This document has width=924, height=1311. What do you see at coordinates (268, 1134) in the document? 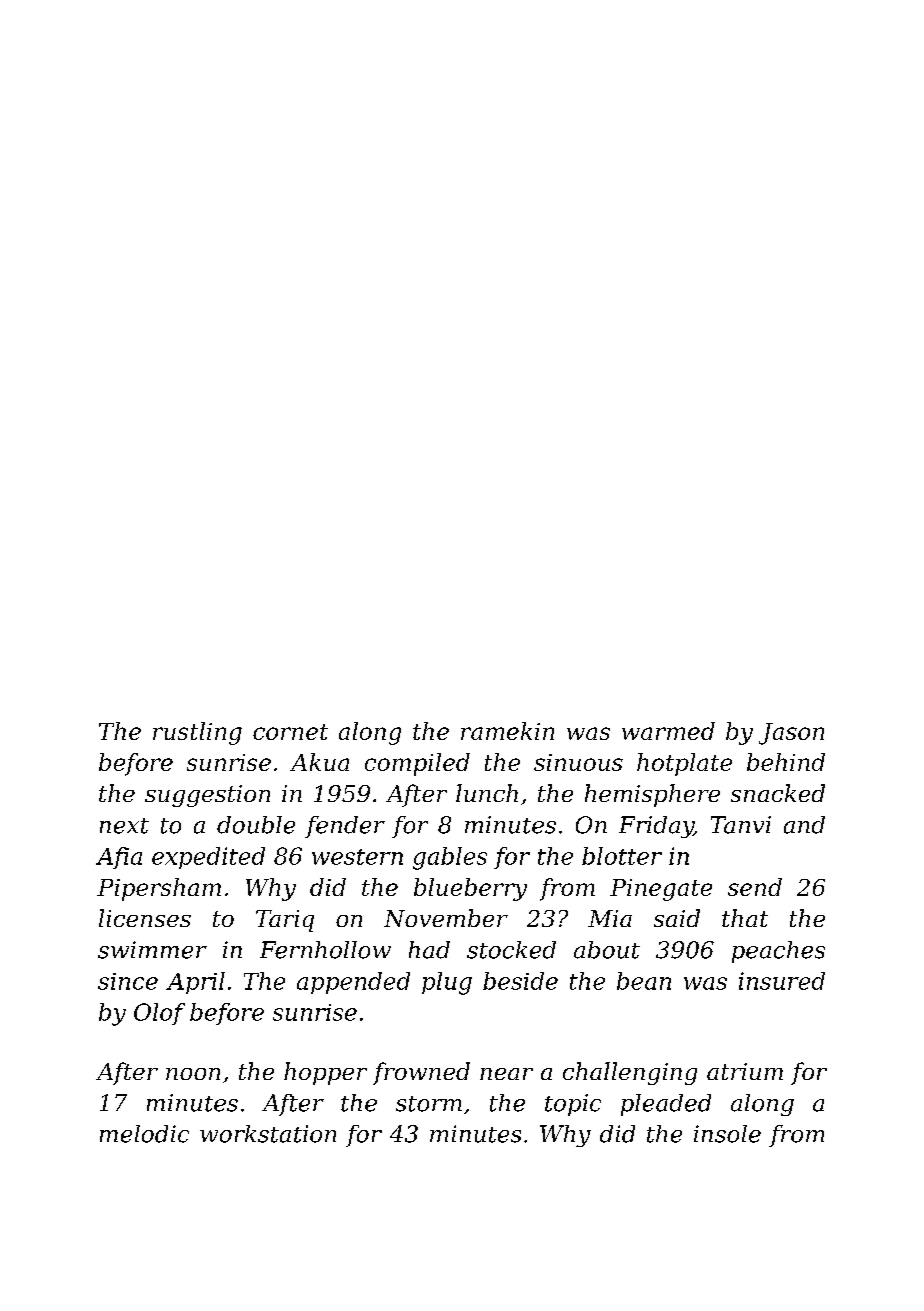
I see `workstation` at bounding box center [268, 1134].
